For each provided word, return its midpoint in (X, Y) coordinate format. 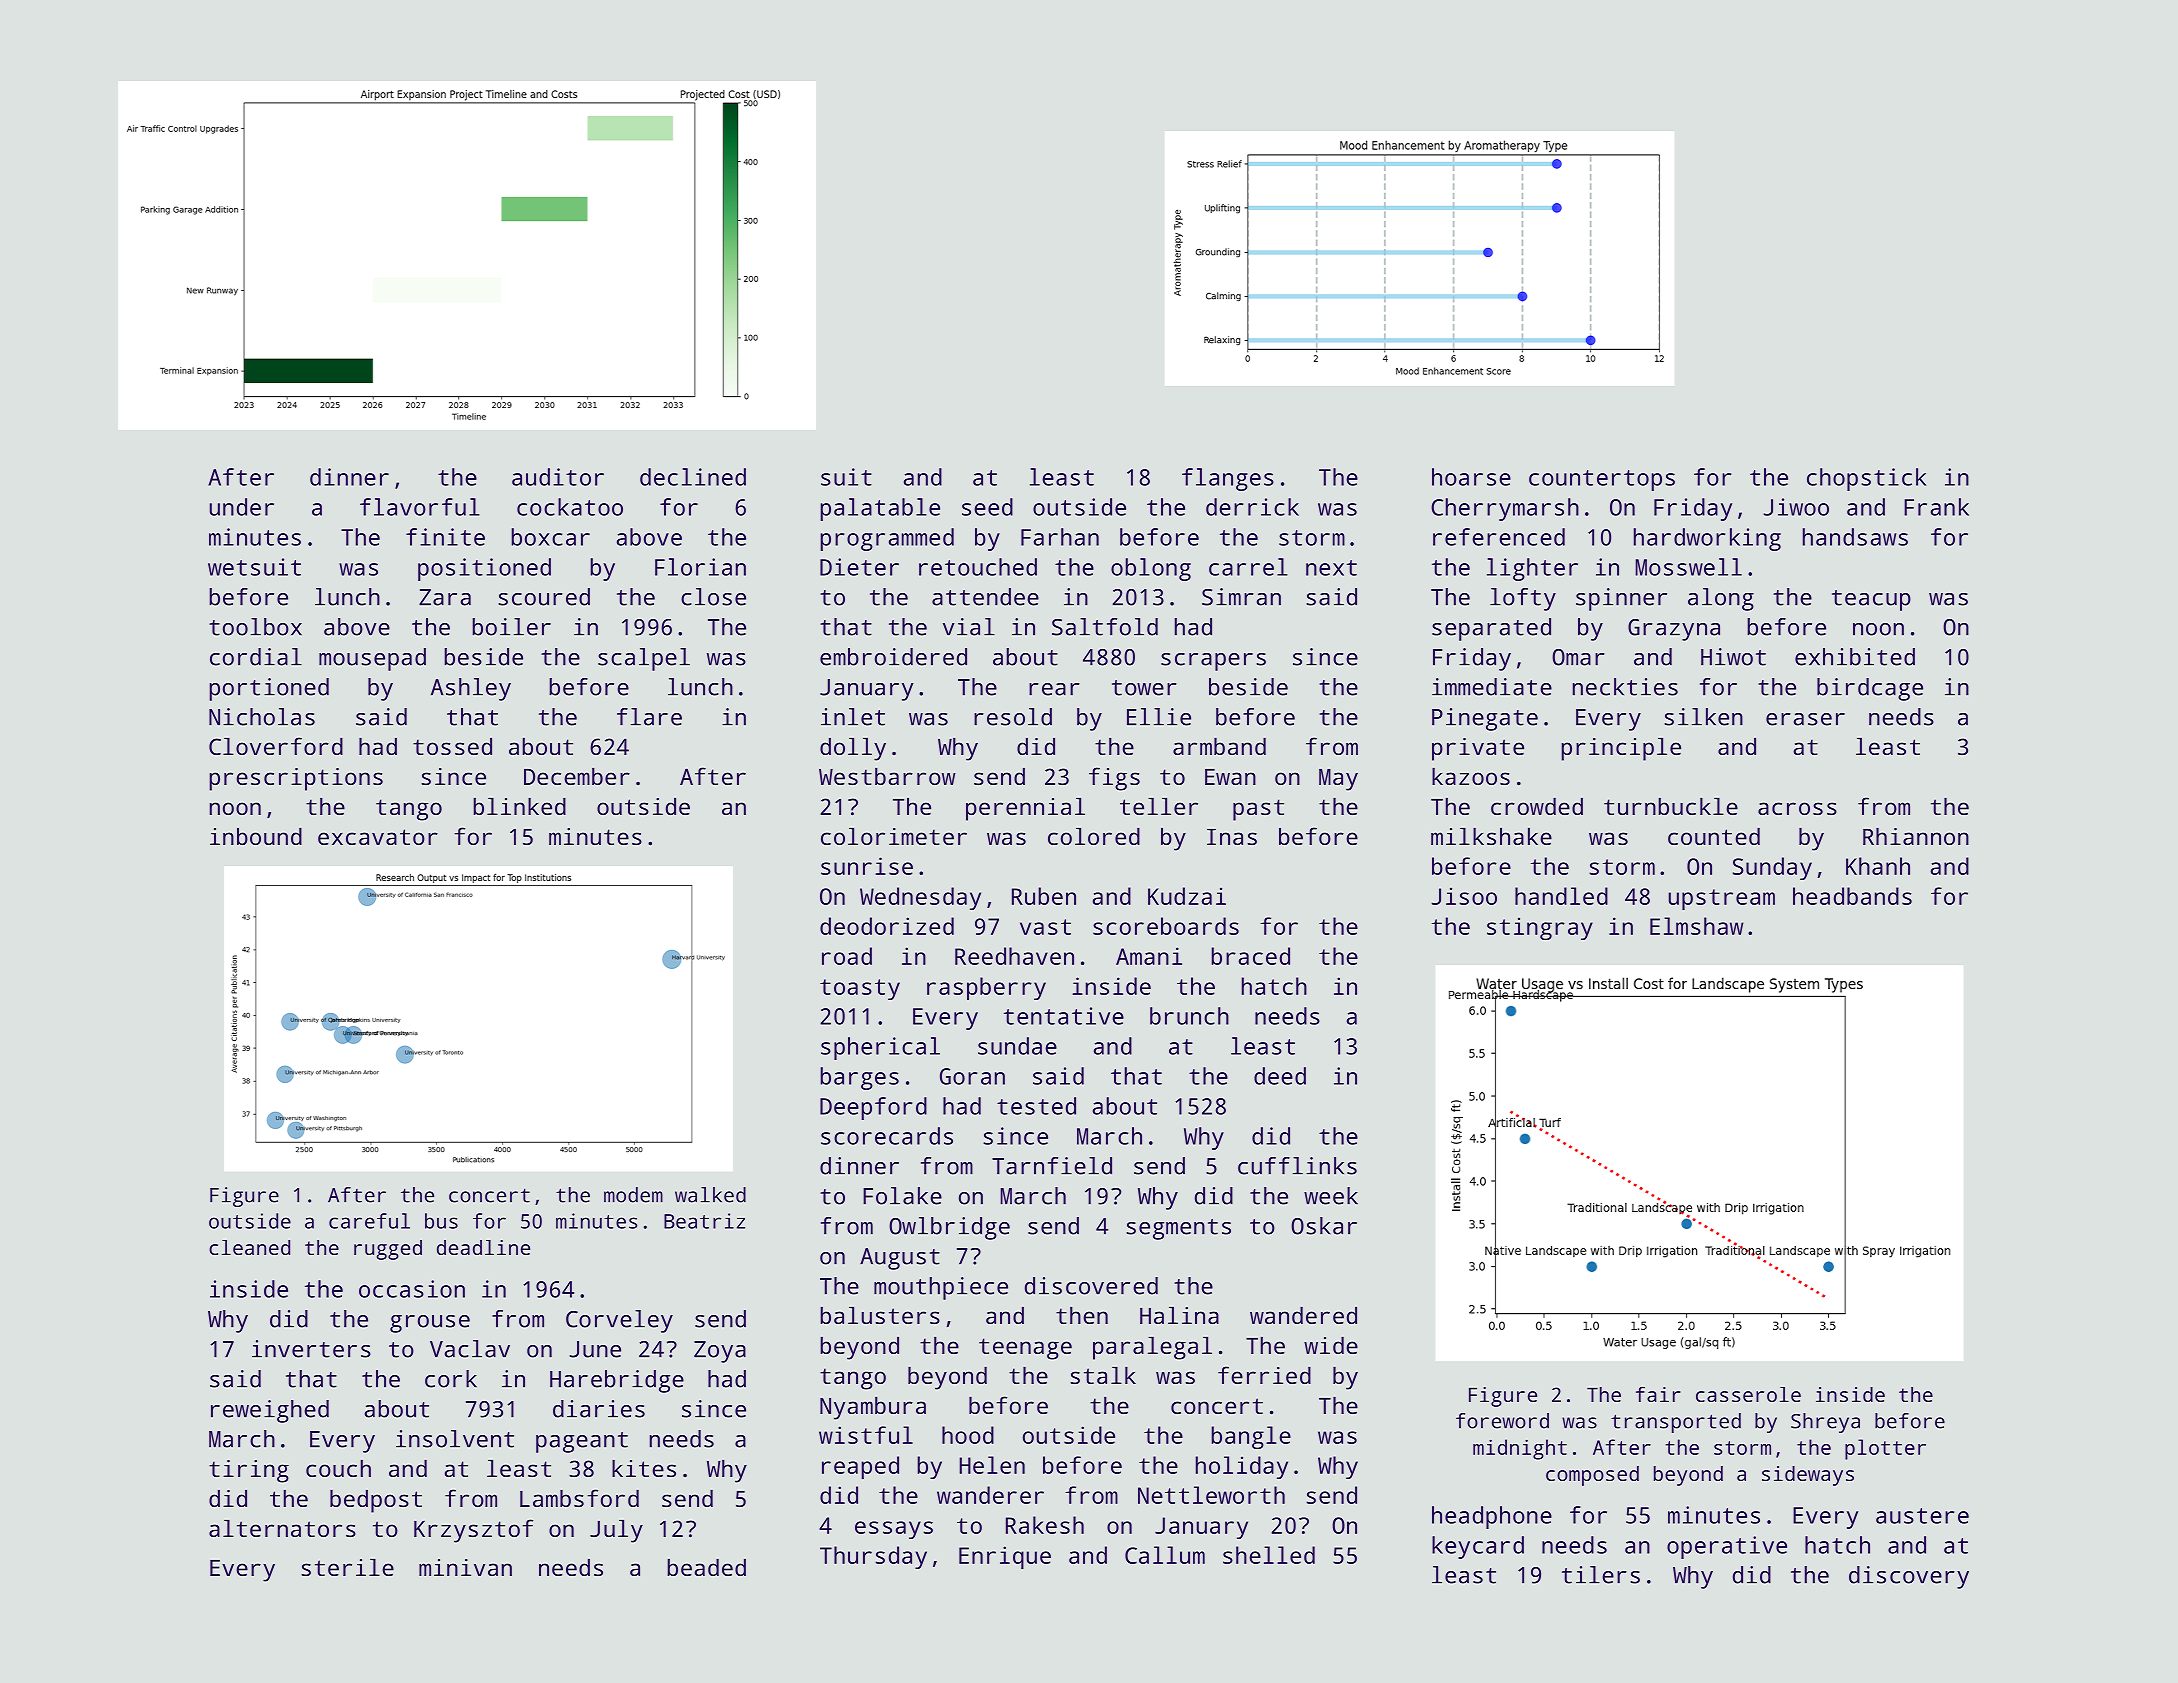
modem (633, 1195)
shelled (1269, 1555)
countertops (1602, 480)
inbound (256, 836)
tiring (249, 1471)
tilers (1601, 1575)
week (1331, 1196)
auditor (558, 477)
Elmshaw (1696, 926)
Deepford (873, 1108)
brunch (1189, 1016)
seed (987, 507)
